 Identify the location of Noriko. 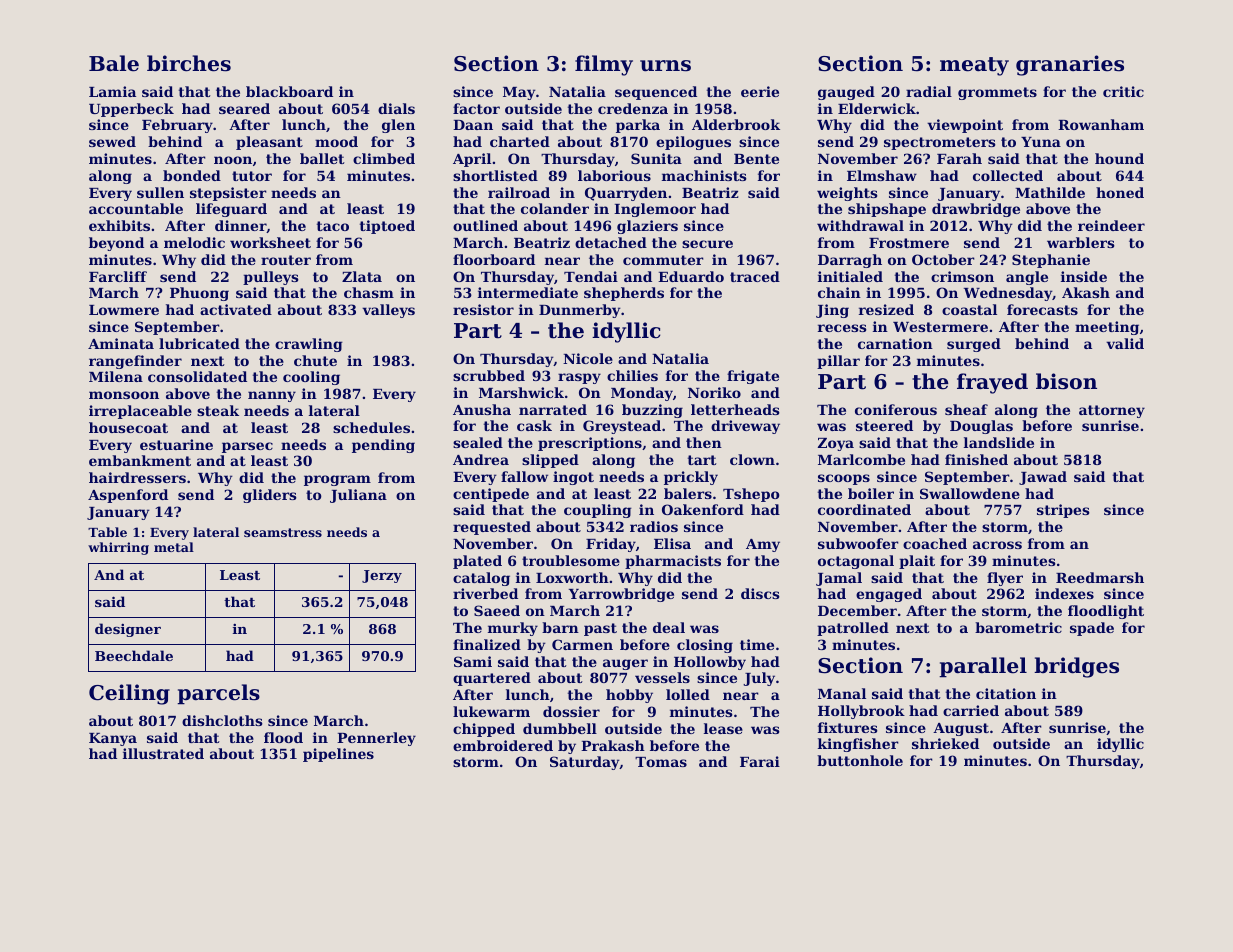
(714, 392).
